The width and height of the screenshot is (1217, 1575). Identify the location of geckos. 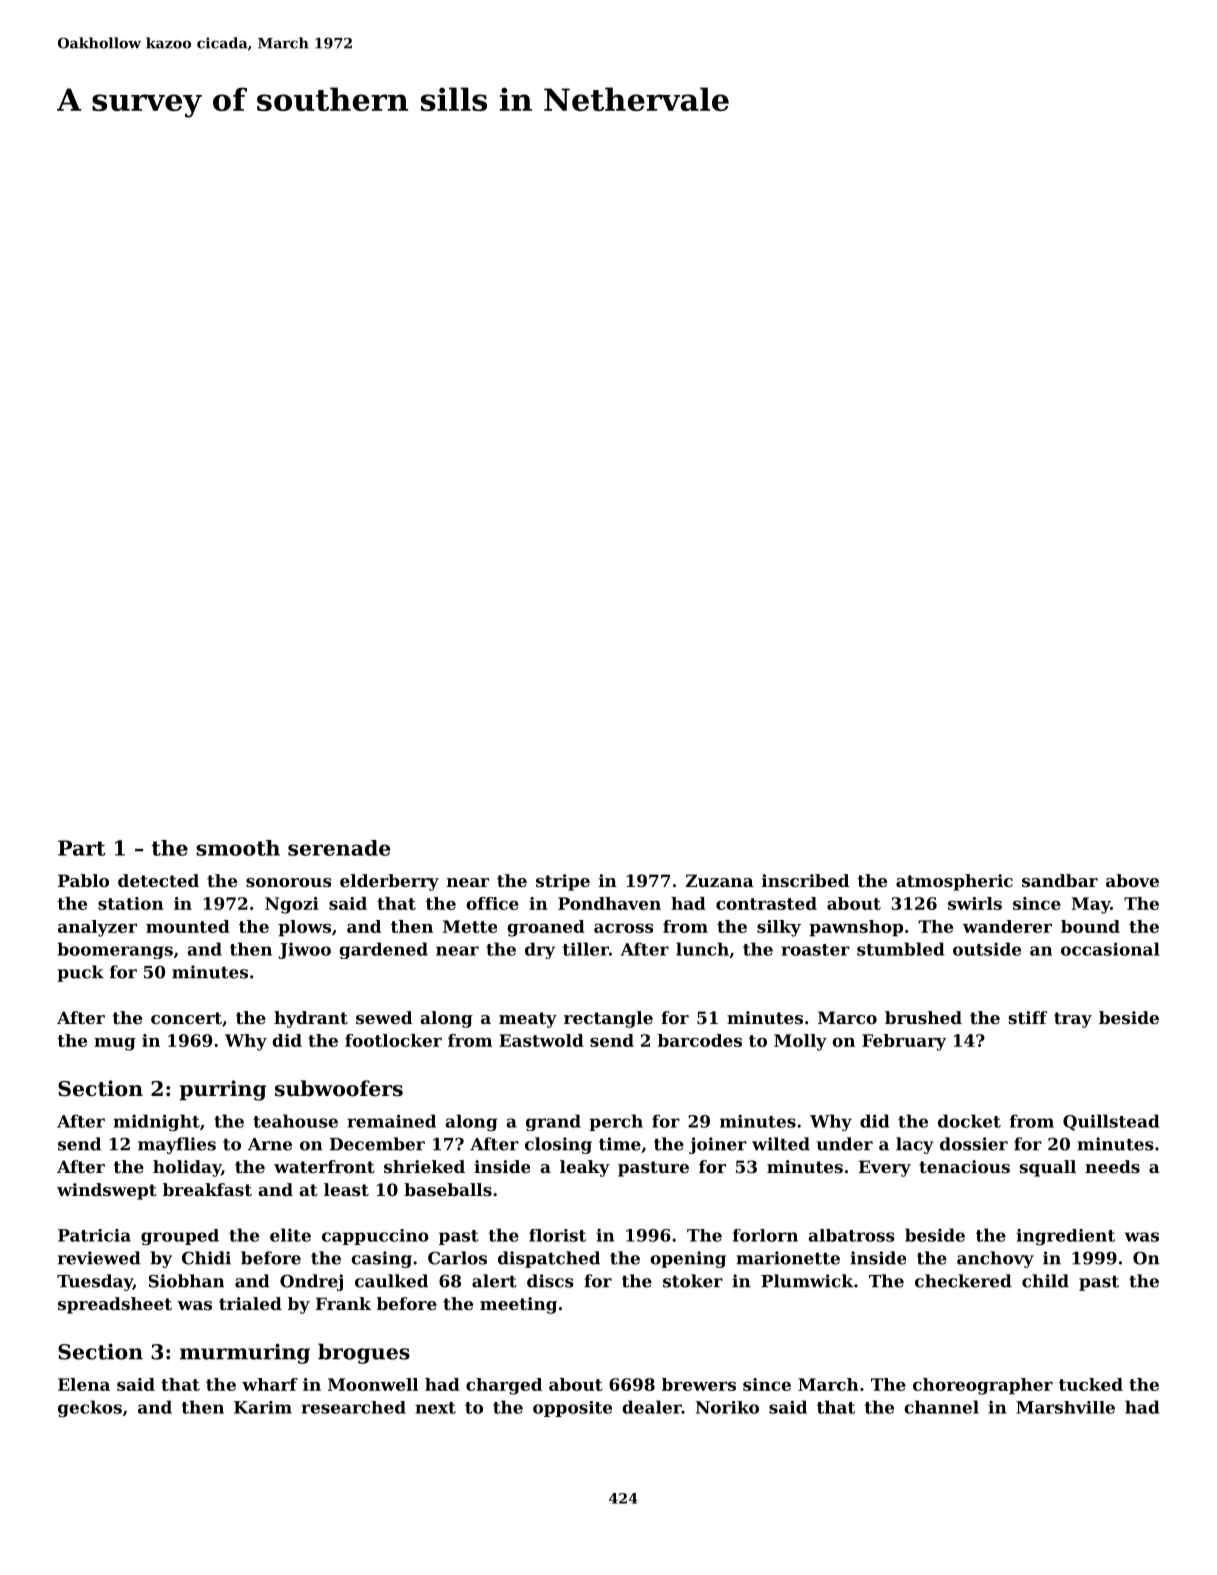
(90, 1408).
